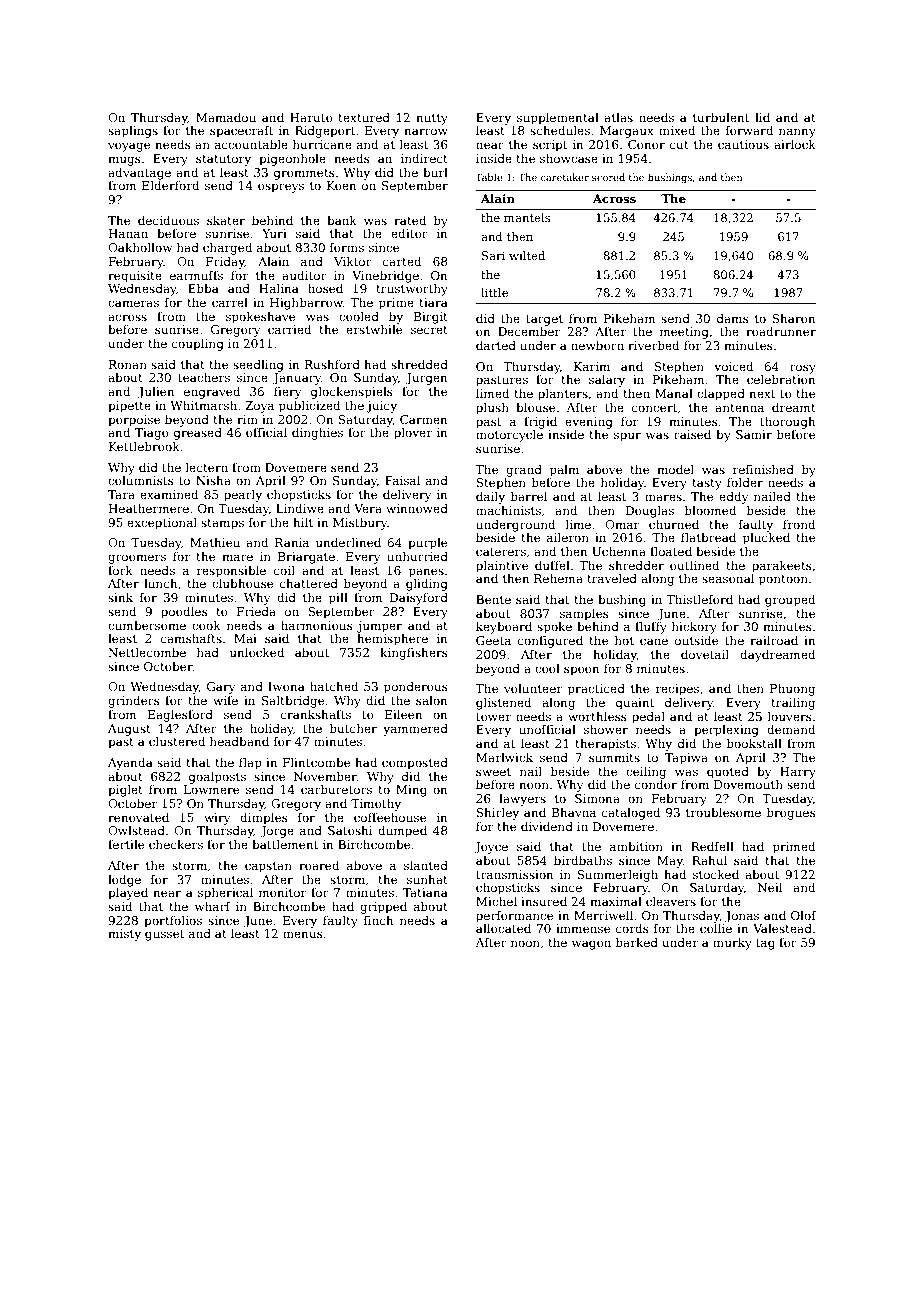  Describe the element at coordinates (651, 628) in the screenshot. I see `fluffy` at that location.
